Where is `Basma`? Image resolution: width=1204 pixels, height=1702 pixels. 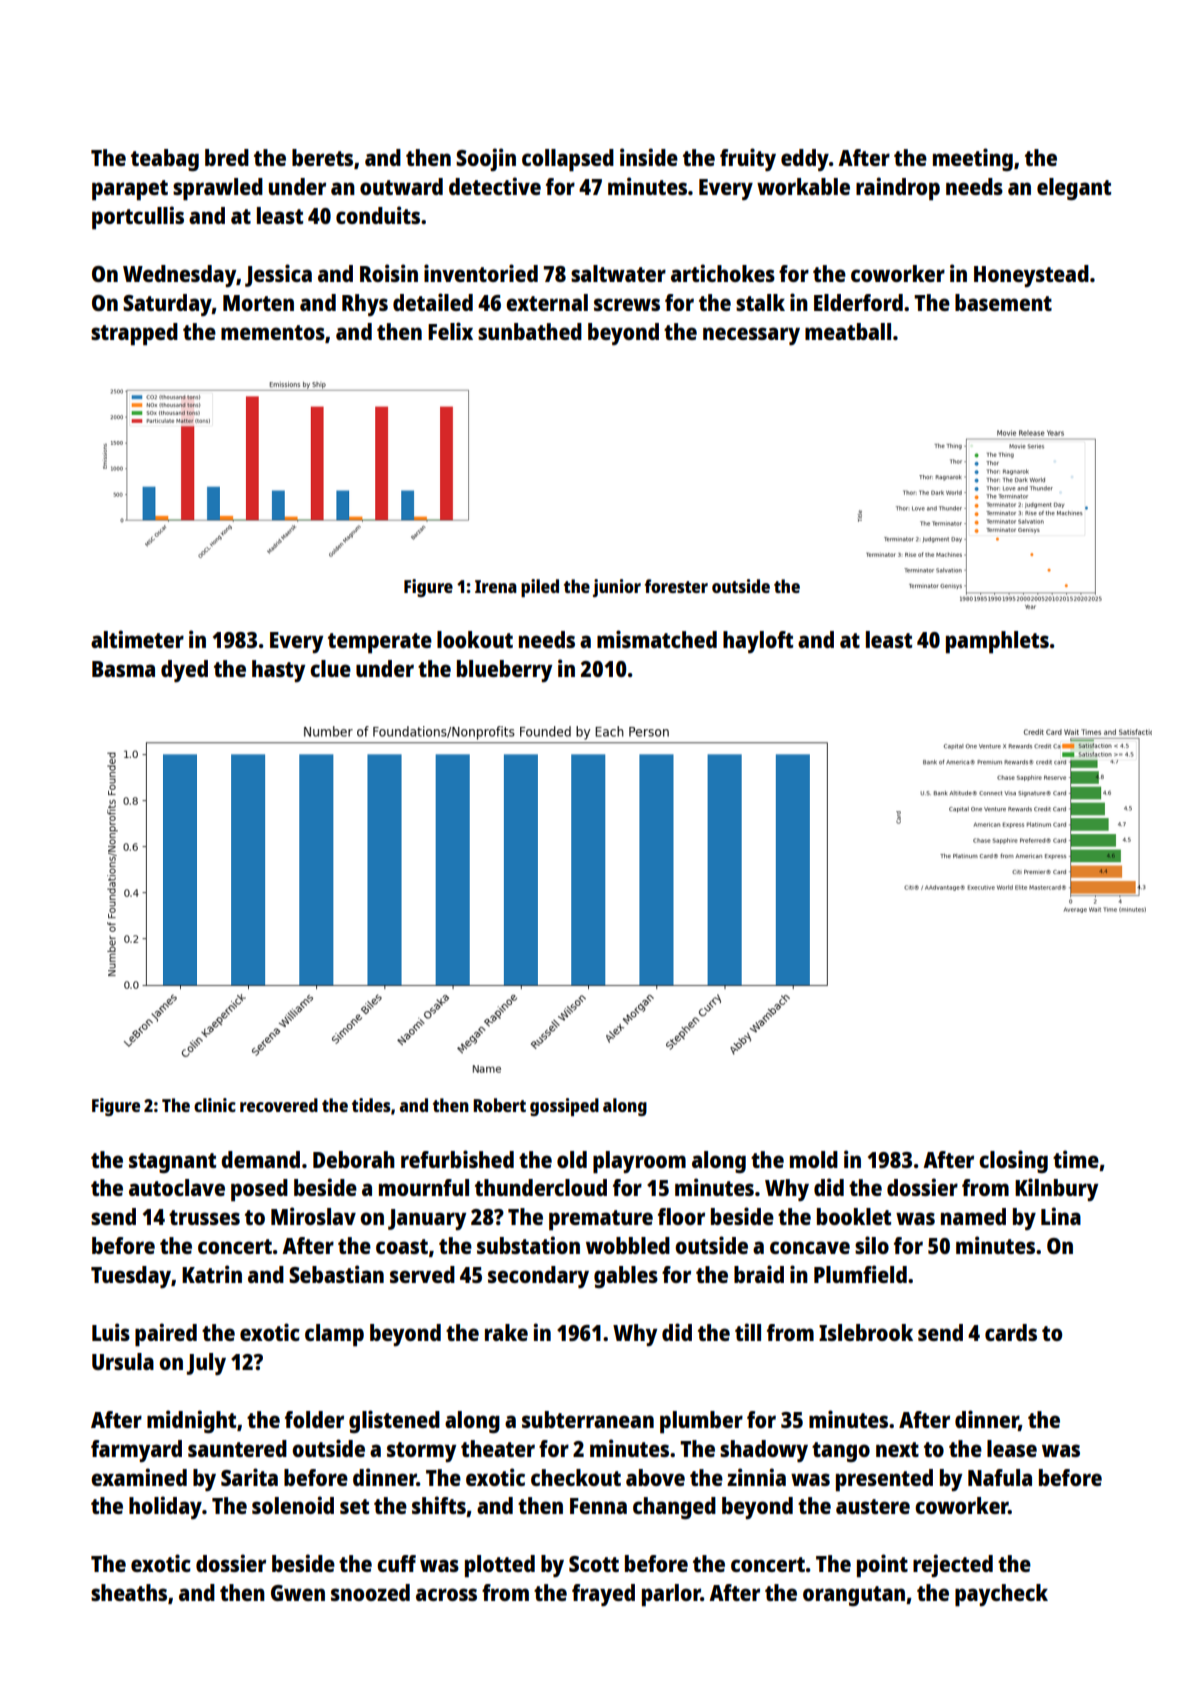
Basma is located at coordinates (123, 669).
